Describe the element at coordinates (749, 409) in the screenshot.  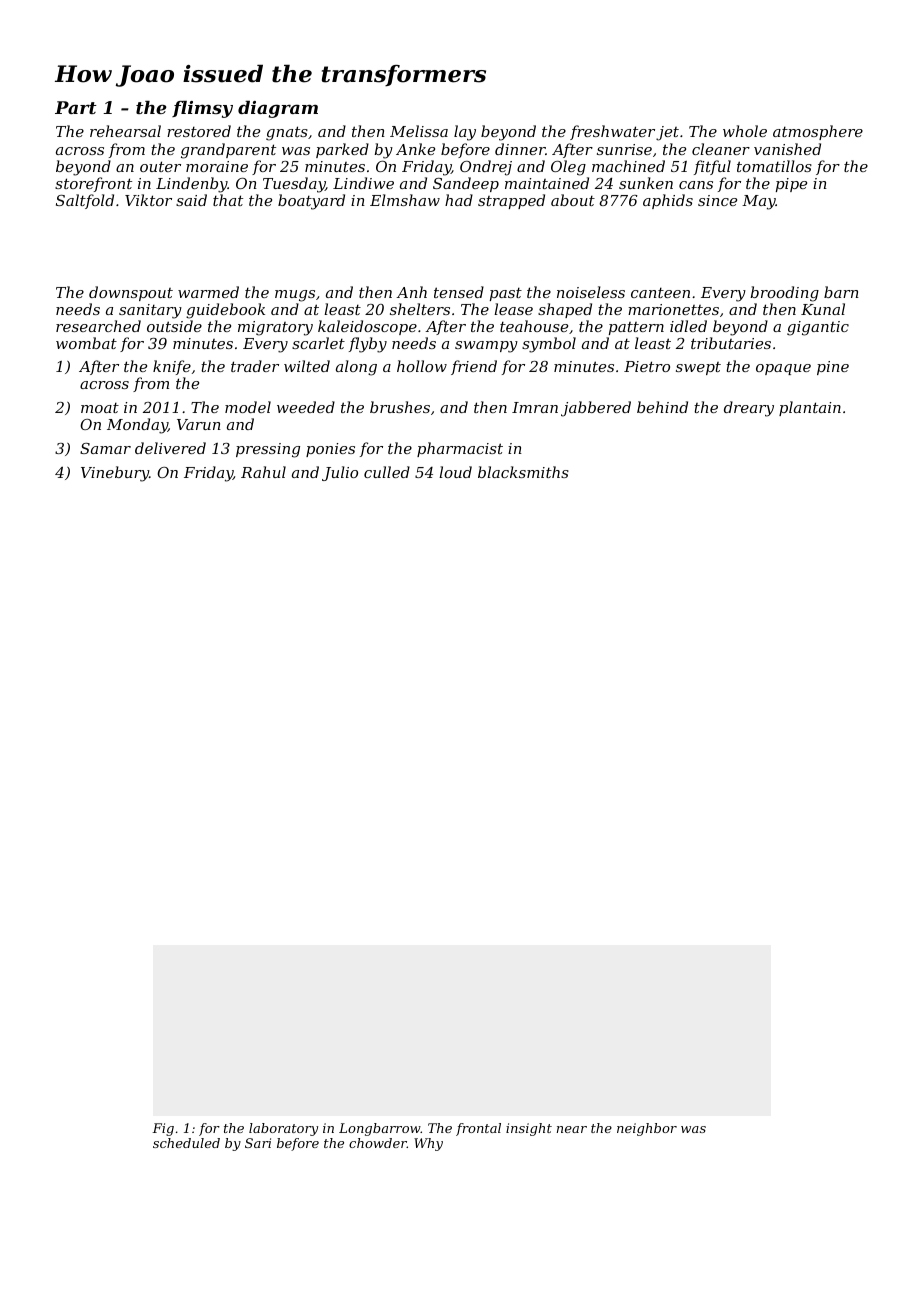
I see `dreary` at that location.
